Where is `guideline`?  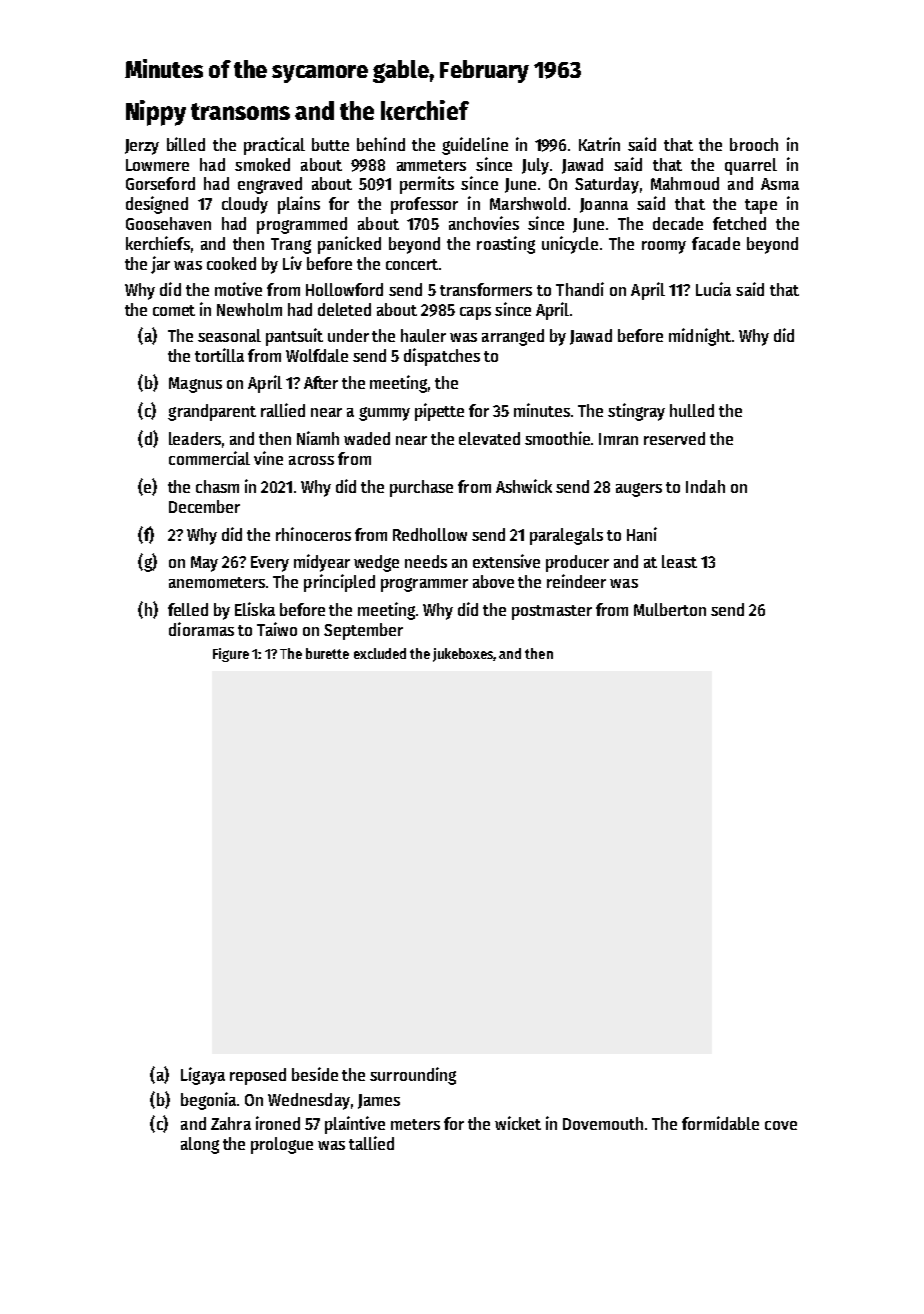
guideline is located at coordinates (475, 146).
